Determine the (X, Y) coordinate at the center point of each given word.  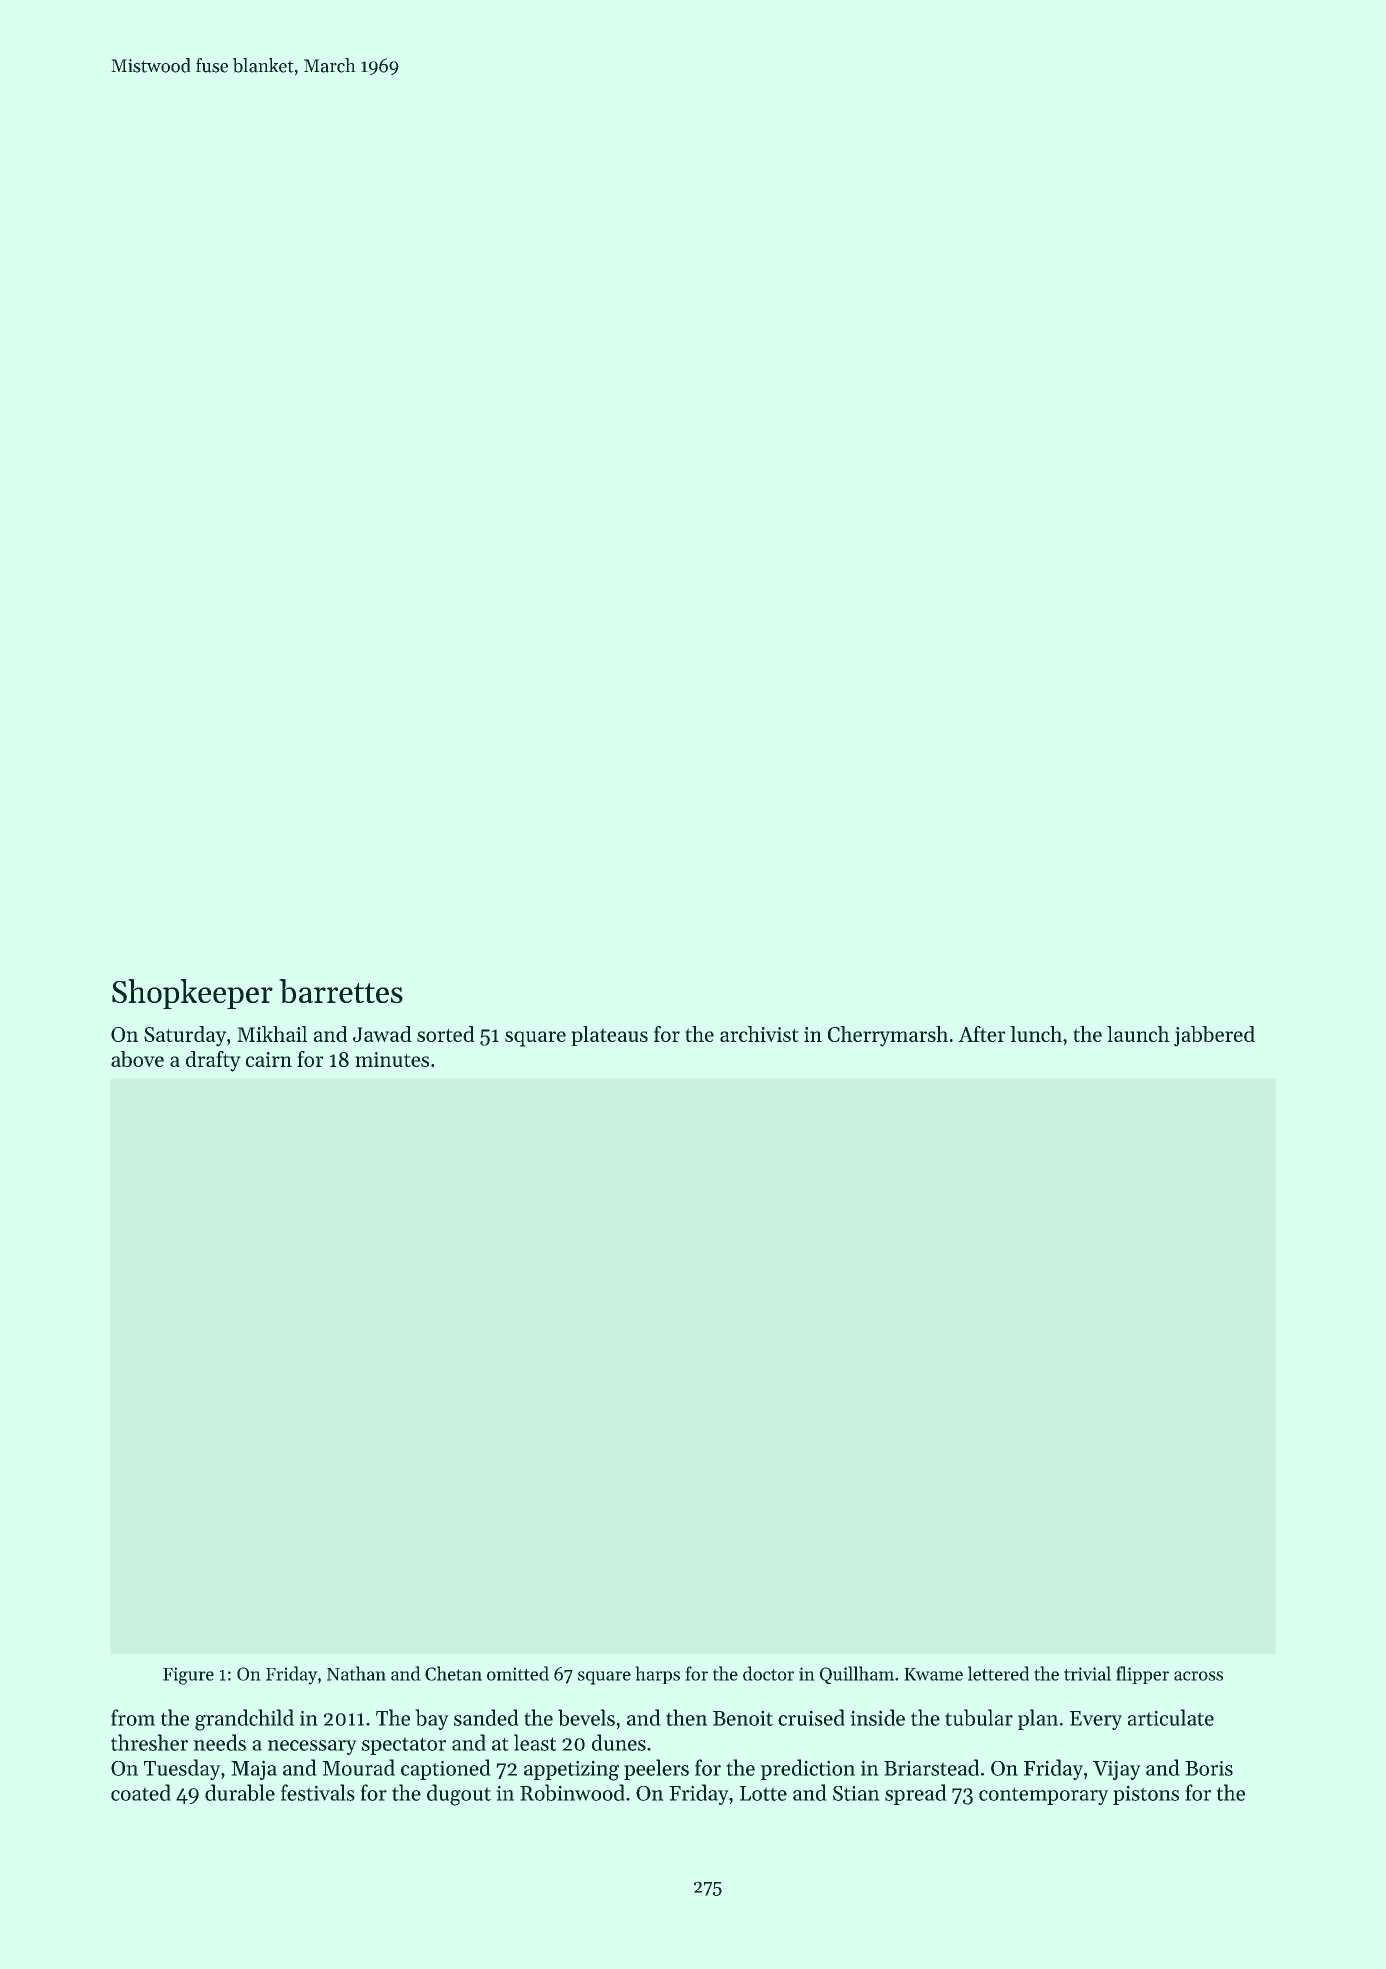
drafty (213, 1061)
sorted (446, 1034)
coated (141, 1792)
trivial (1087, 1673)
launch (1138, 1034)
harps (657, 1675)
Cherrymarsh (888, 1036)
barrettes (341, 991)
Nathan (356, 1673)
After (982, 1034)
